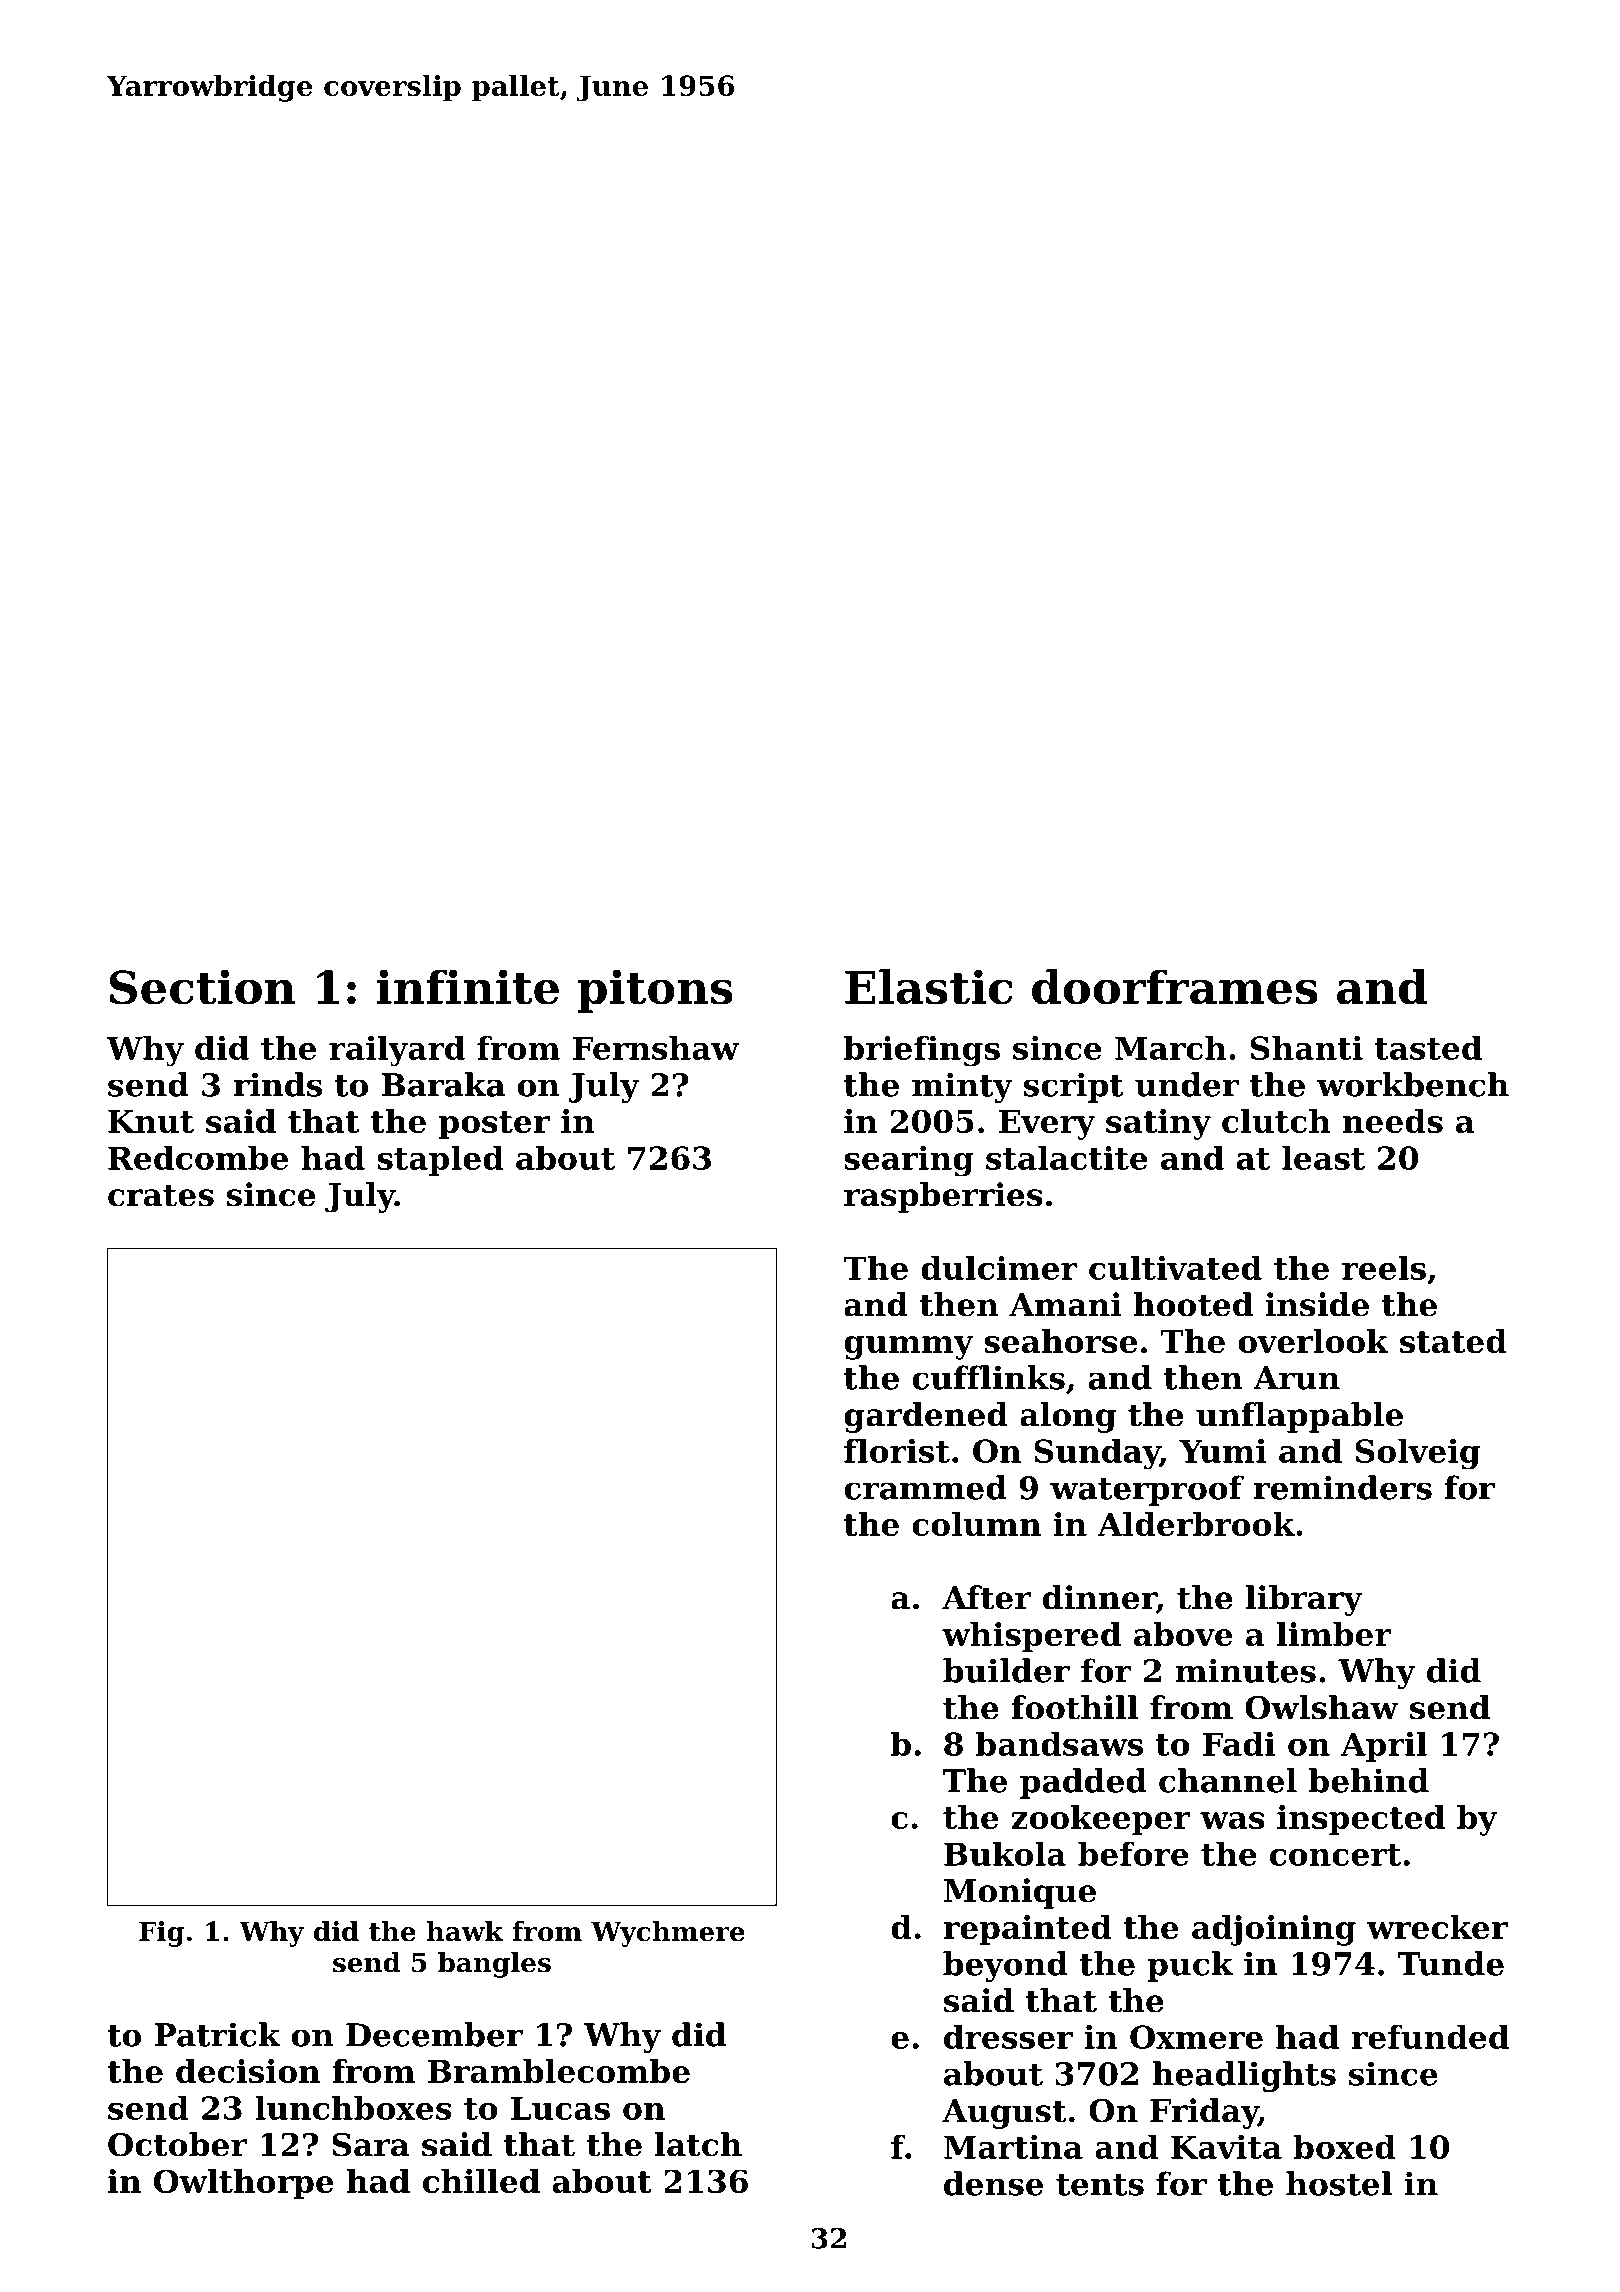 This screenshot has height=2292, width=1620. I want to click on Elastic, so click(928, 987).
